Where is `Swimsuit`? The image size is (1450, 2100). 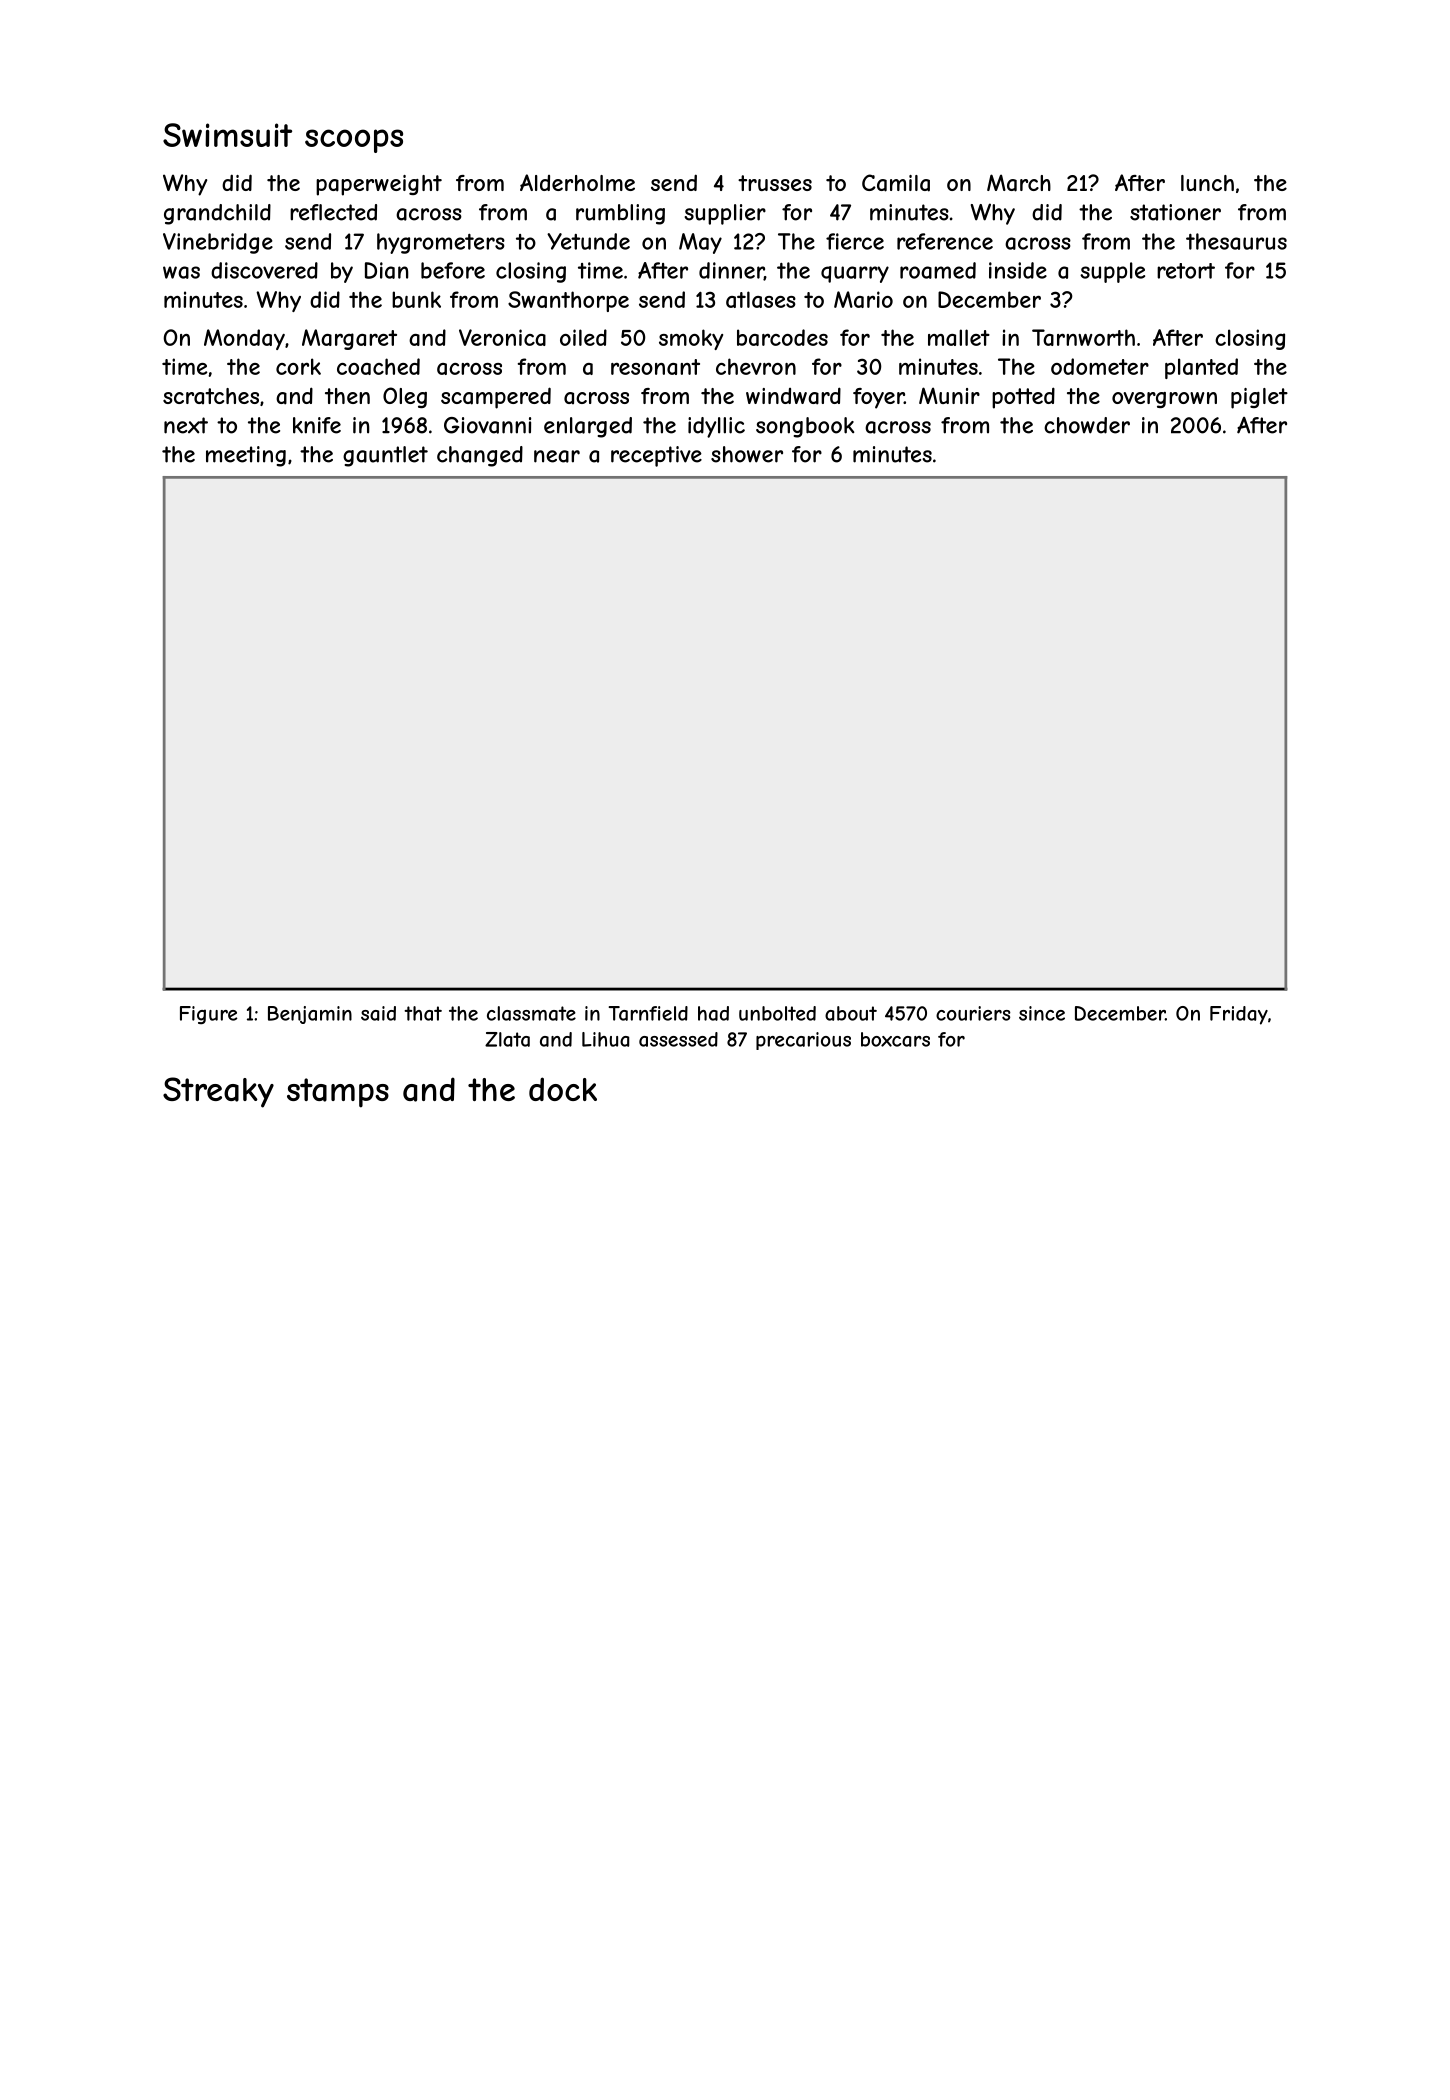 Swimsuit is located at coordinates (227, 135).
